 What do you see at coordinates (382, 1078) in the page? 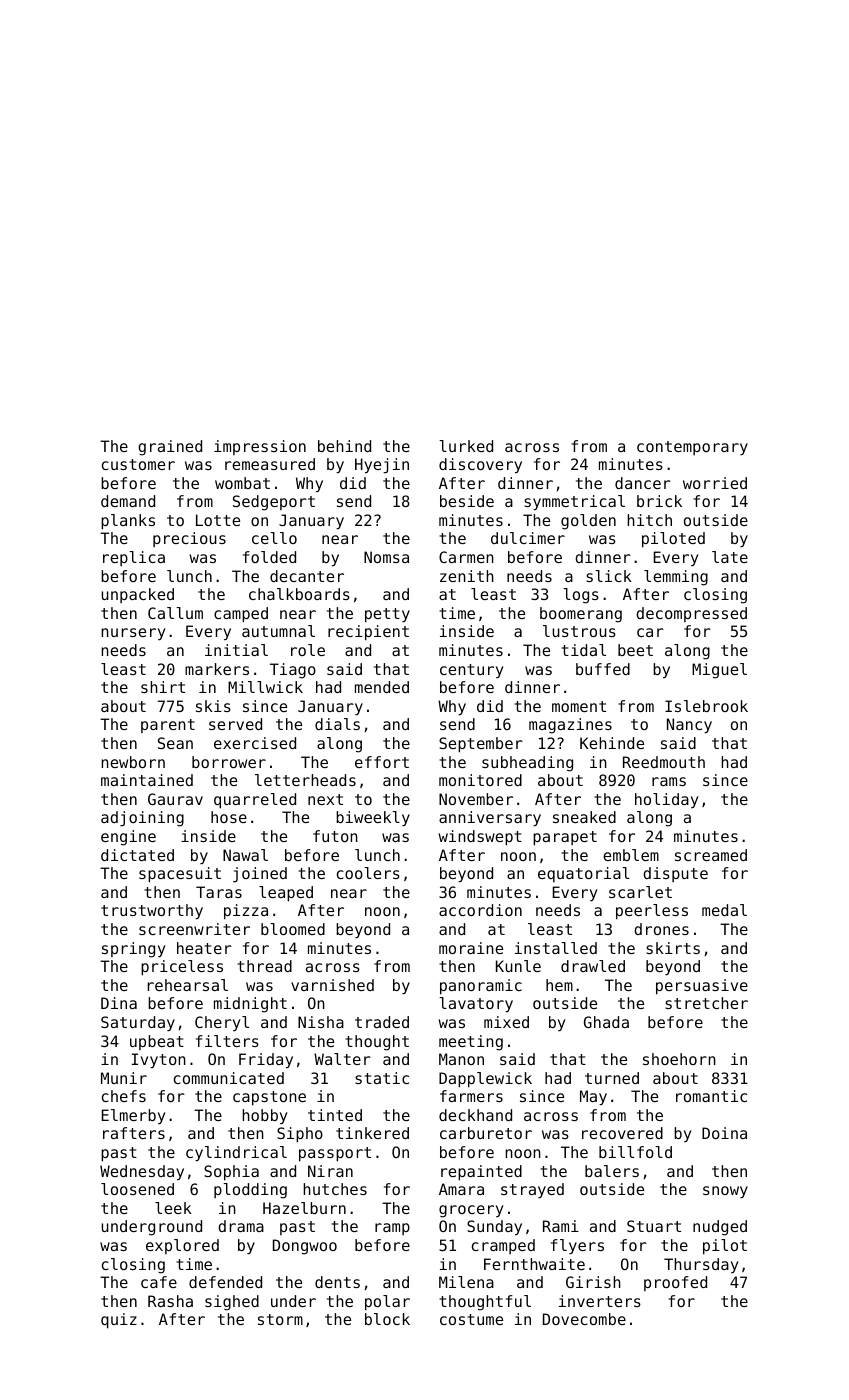
I see `static` at bounding box center [382, 1078].
